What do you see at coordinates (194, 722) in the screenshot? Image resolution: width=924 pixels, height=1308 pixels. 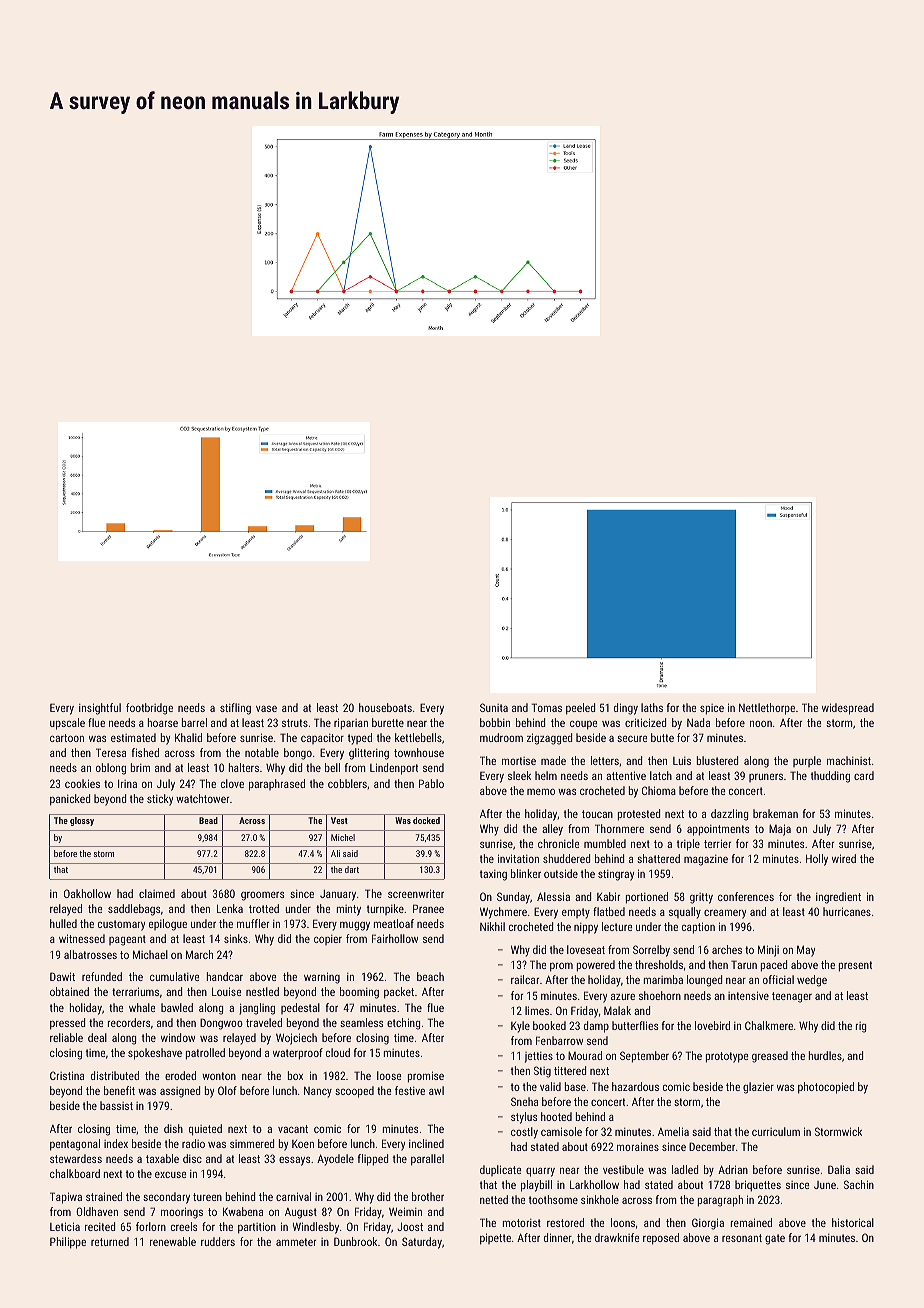 I see `barrel` at bounding box center [194, 722].
